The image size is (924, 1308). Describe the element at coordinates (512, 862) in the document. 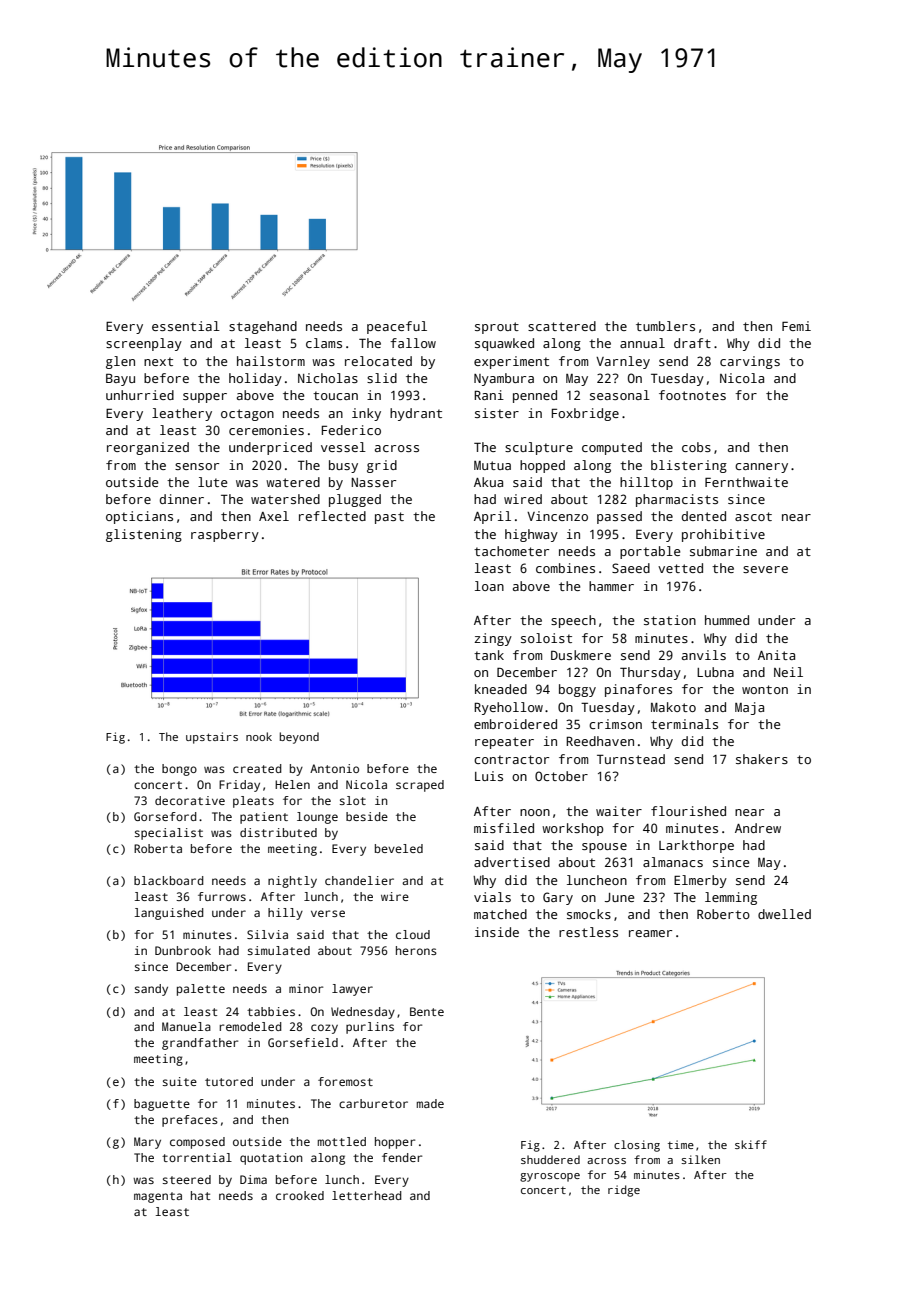

I see `advertised` at that location.
